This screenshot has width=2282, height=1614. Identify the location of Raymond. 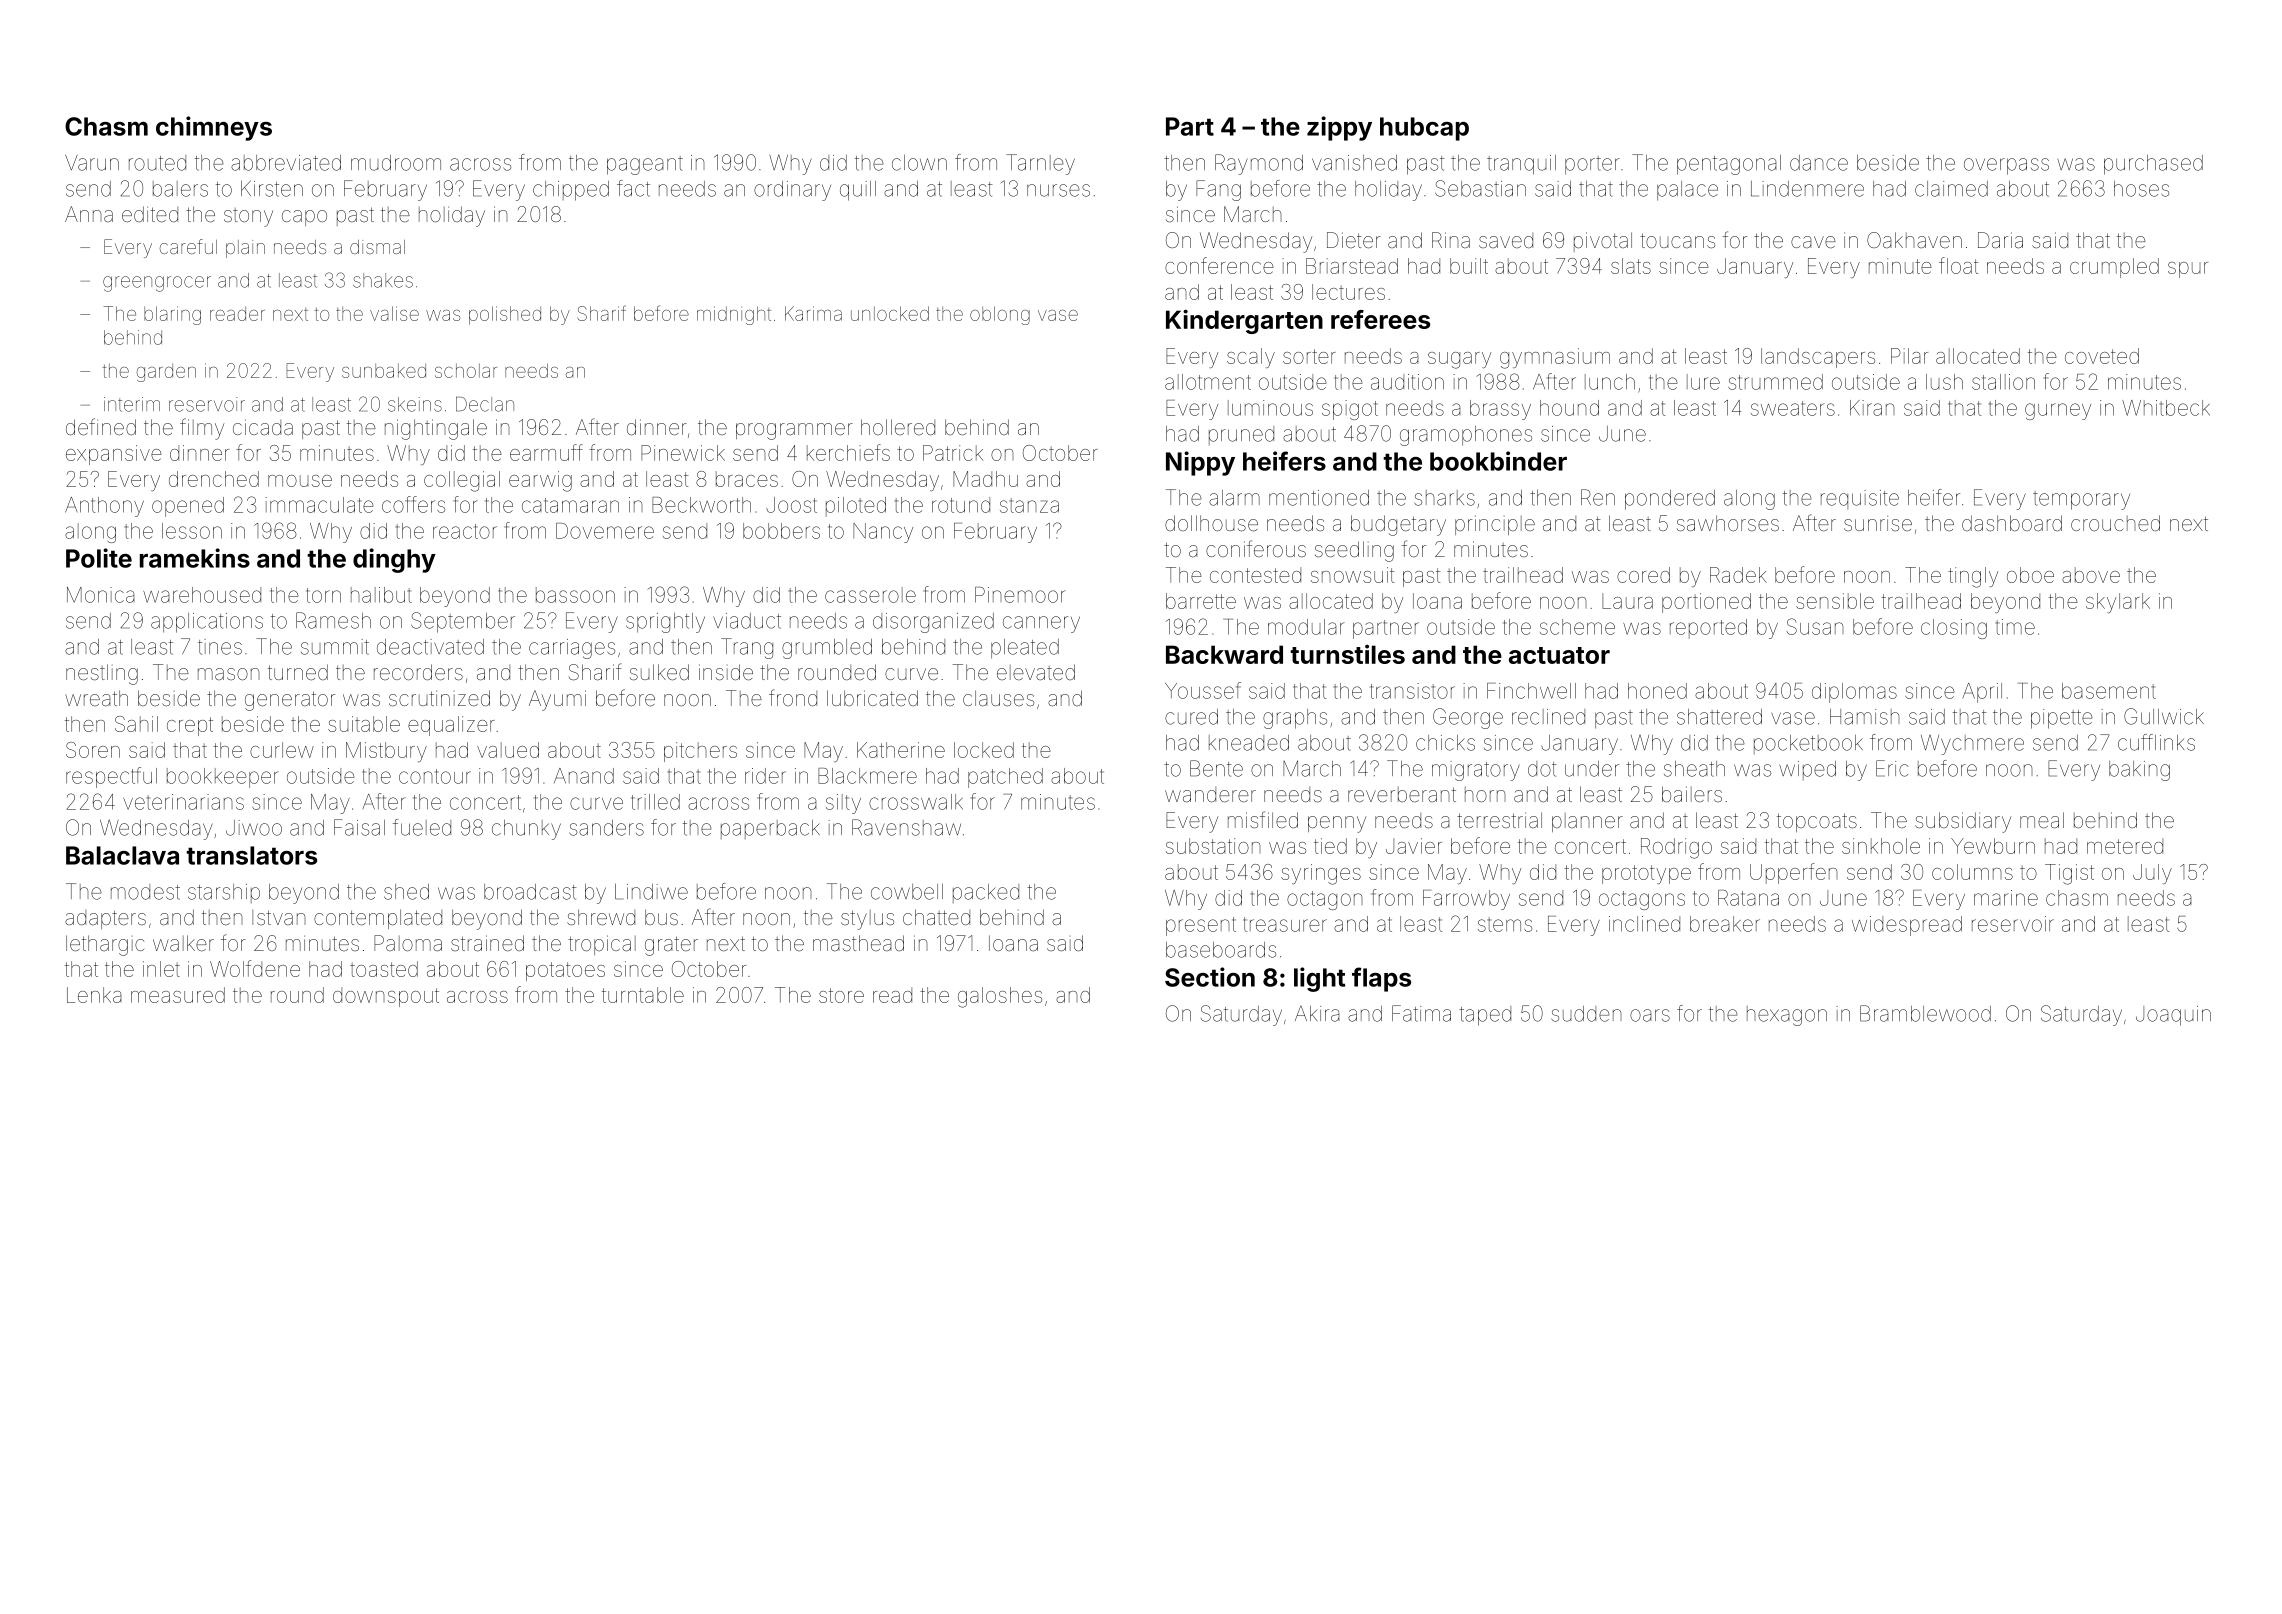
(1259, 164).
